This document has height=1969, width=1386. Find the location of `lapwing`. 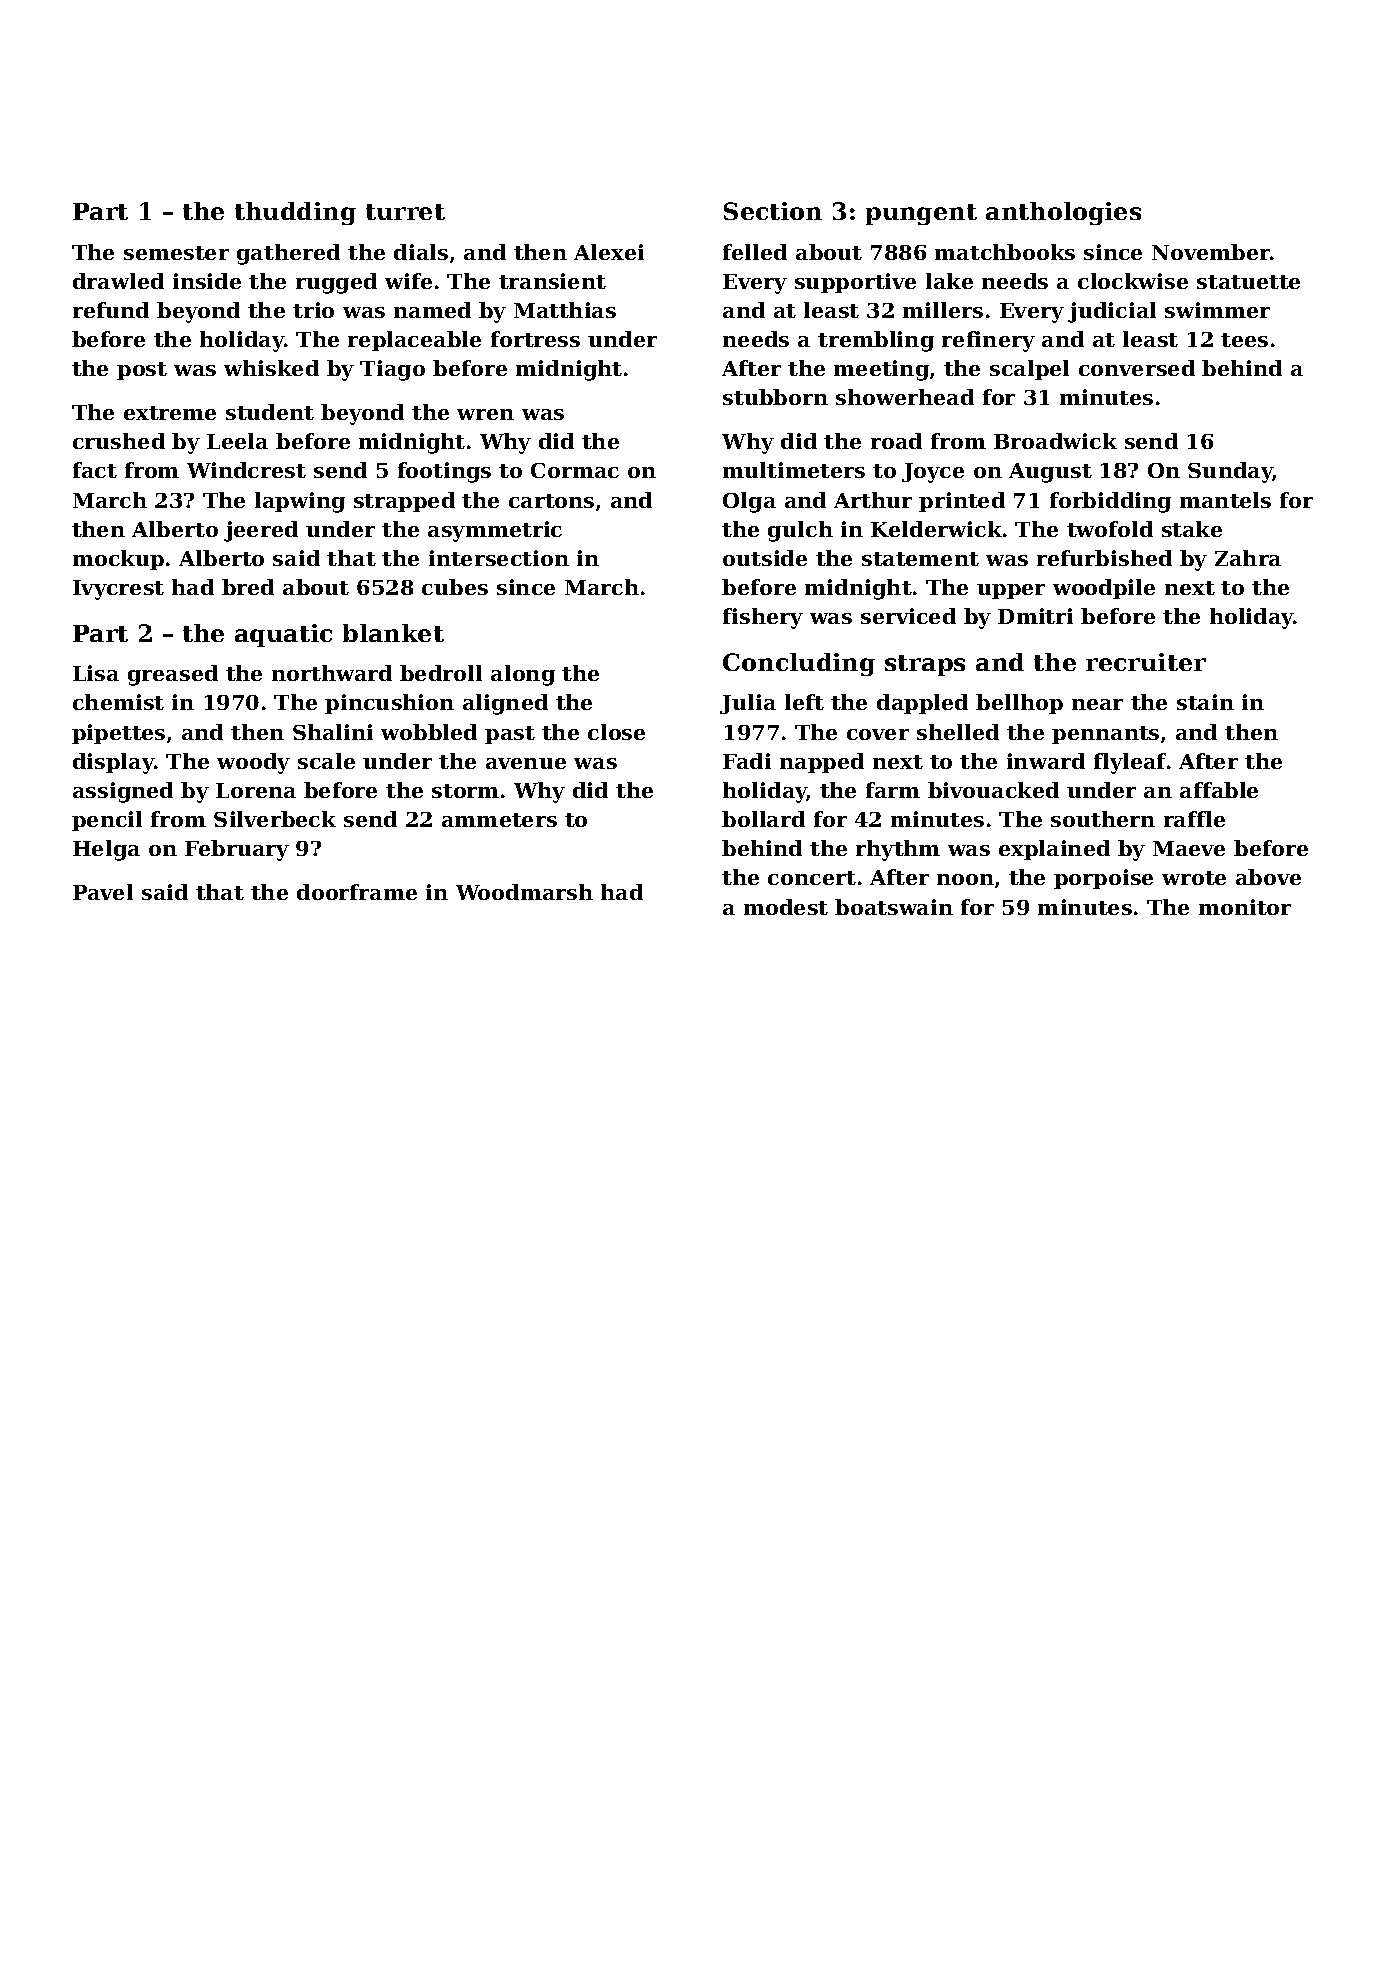

lapwing is located at coordinates (300, 502).
